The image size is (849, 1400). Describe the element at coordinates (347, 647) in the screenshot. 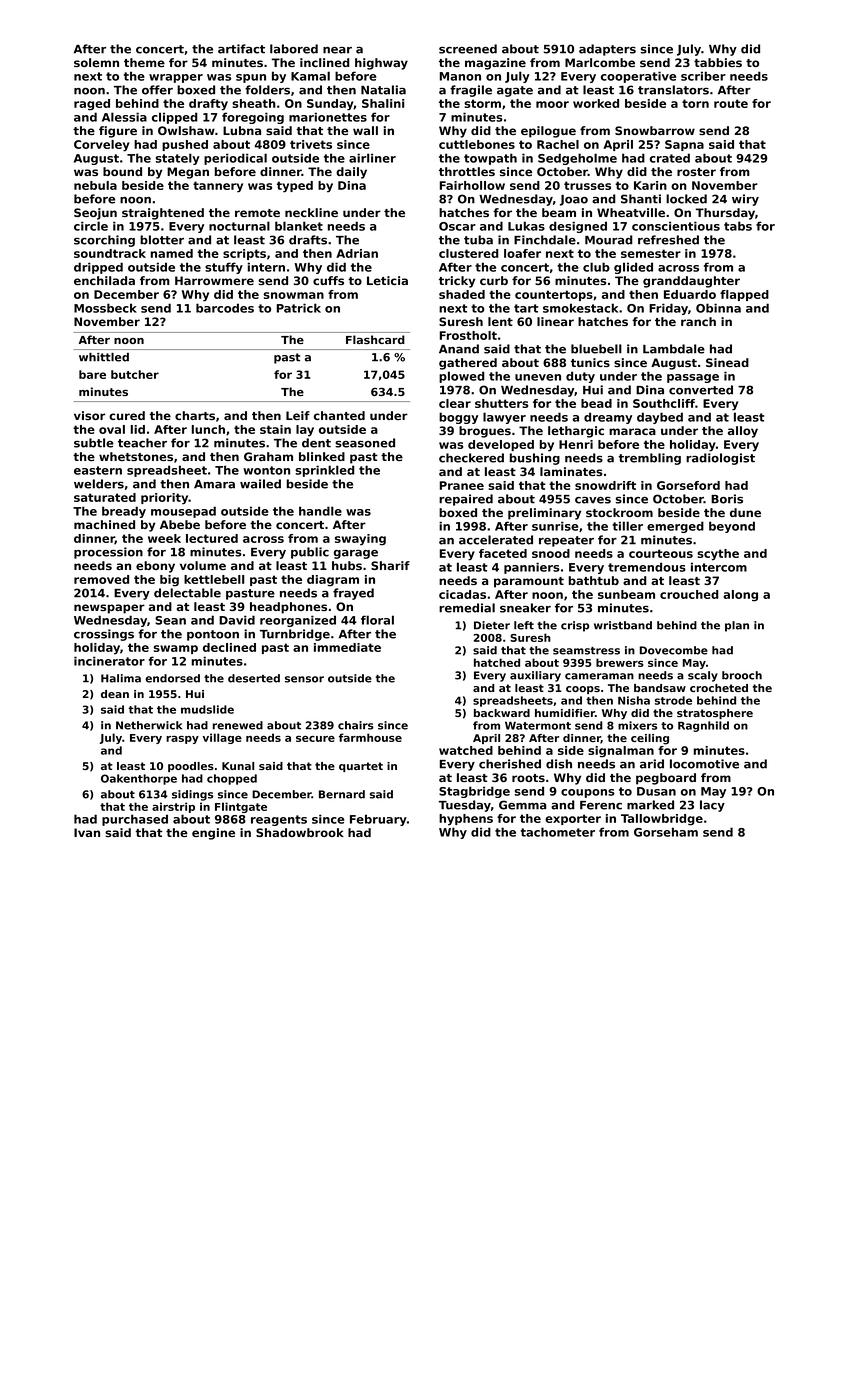

I see `immediate` at that location.
